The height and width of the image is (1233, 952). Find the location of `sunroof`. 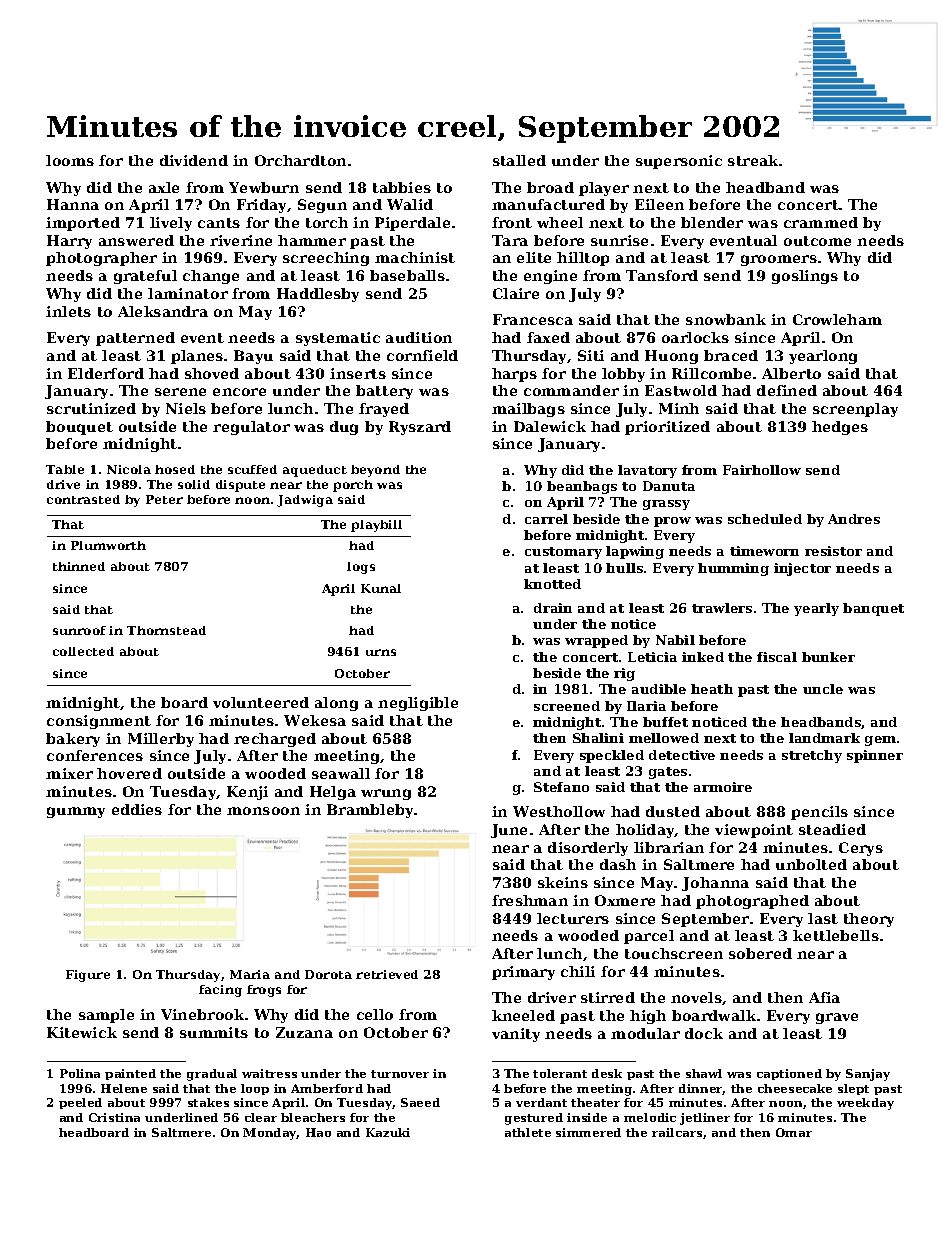

sunroof is located at coordinates (79, 630).
